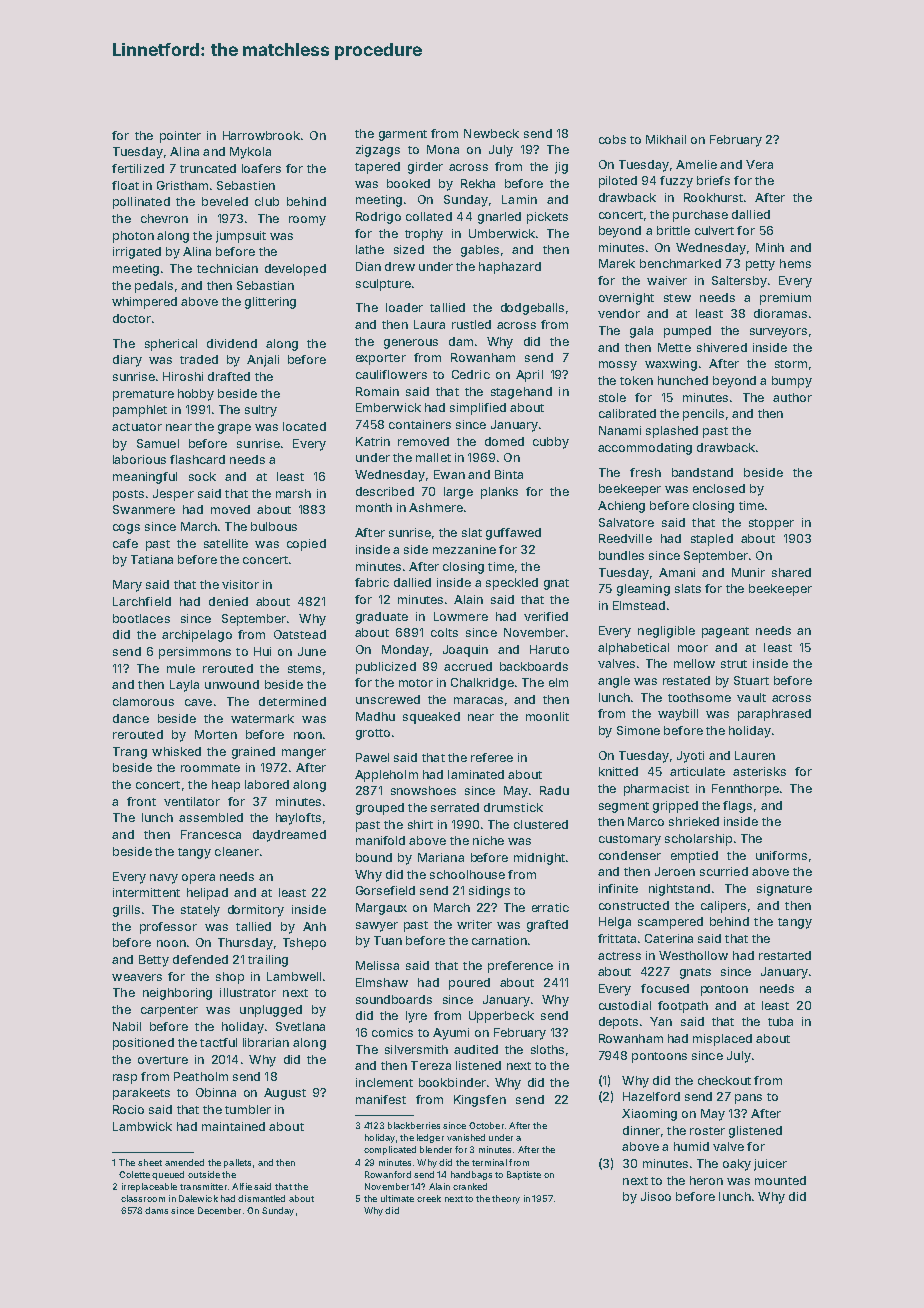 The width and height of the image is (924, 1308). I want to click on squeaked, so click(431, 718).
